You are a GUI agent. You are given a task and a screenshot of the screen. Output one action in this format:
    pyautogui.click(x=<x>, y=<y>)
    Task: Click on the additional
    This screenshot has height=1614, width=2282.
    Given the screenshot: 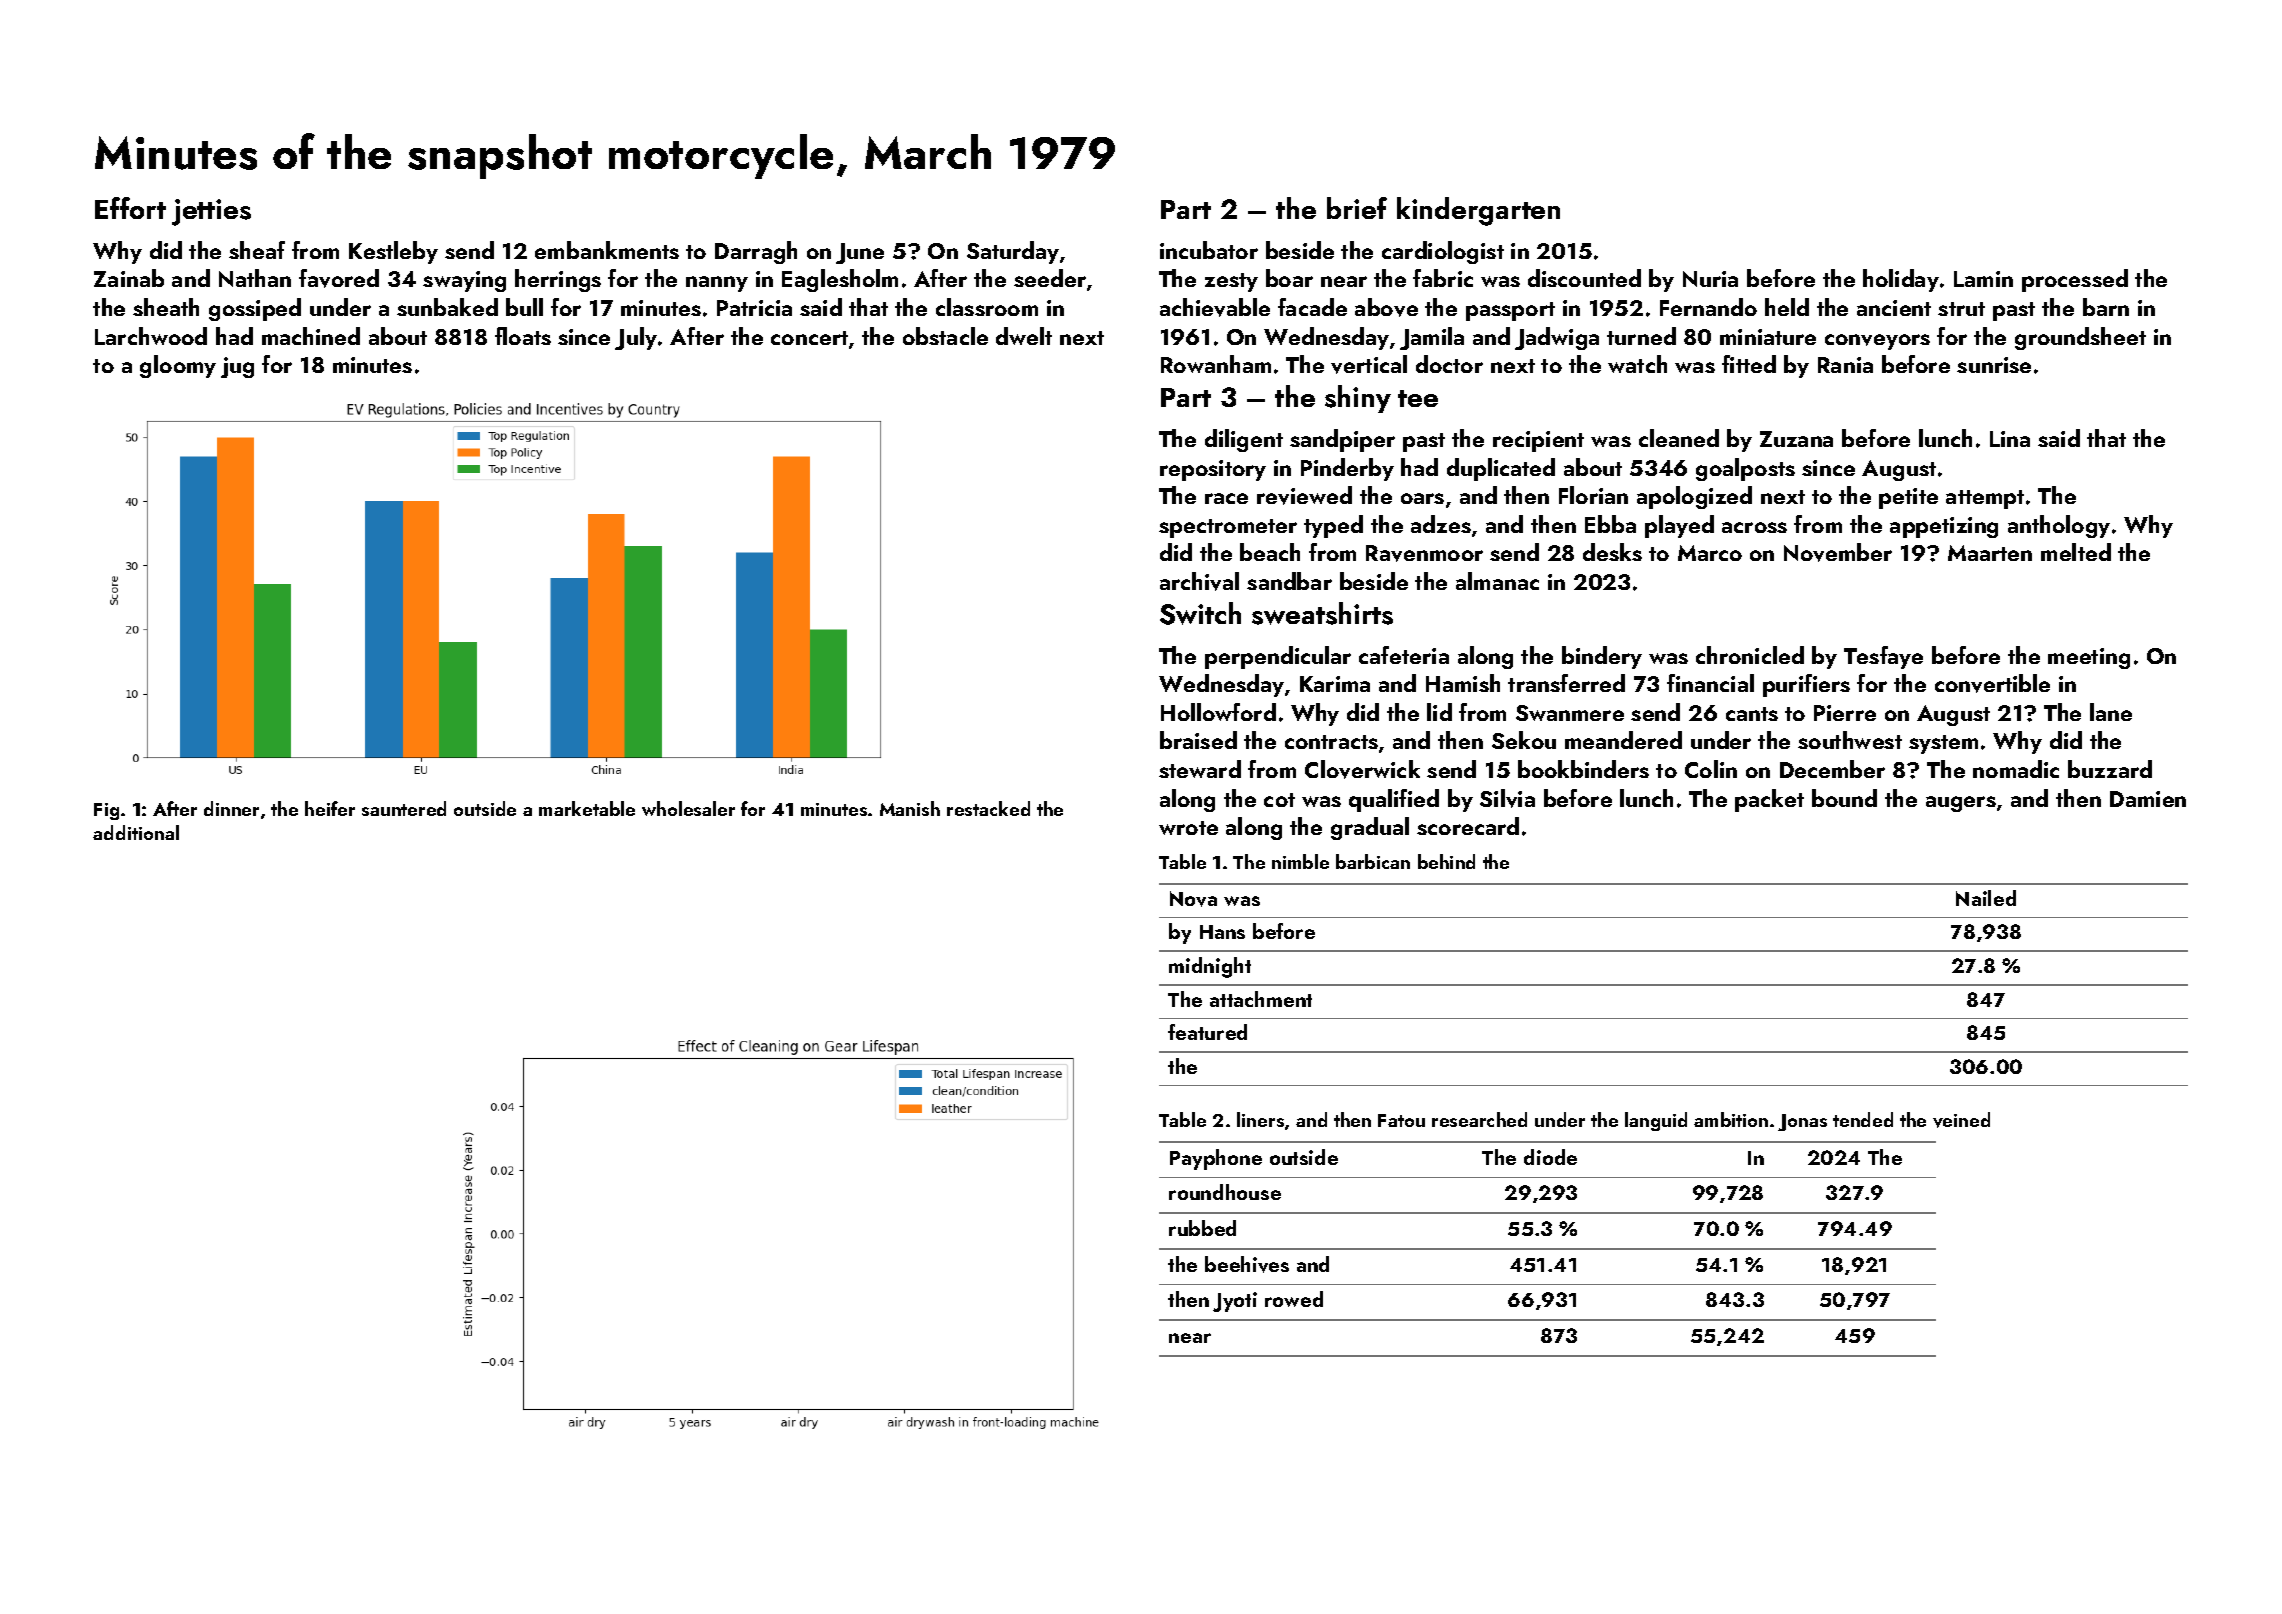 What is the action you would take?
    pyautogui.click(x=136, y=832)
